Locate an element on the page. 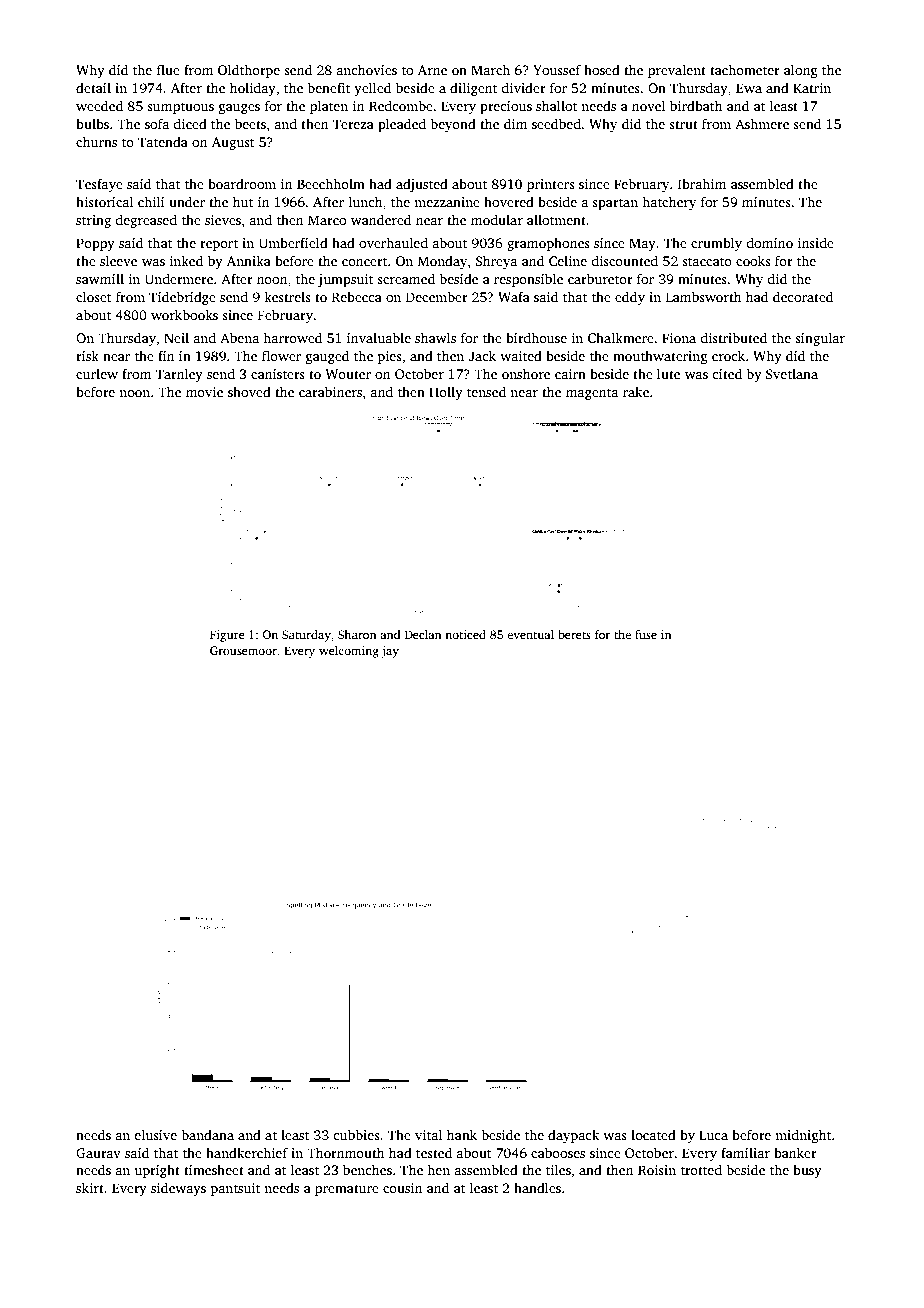  inside is located at coordinates (816, 242).
